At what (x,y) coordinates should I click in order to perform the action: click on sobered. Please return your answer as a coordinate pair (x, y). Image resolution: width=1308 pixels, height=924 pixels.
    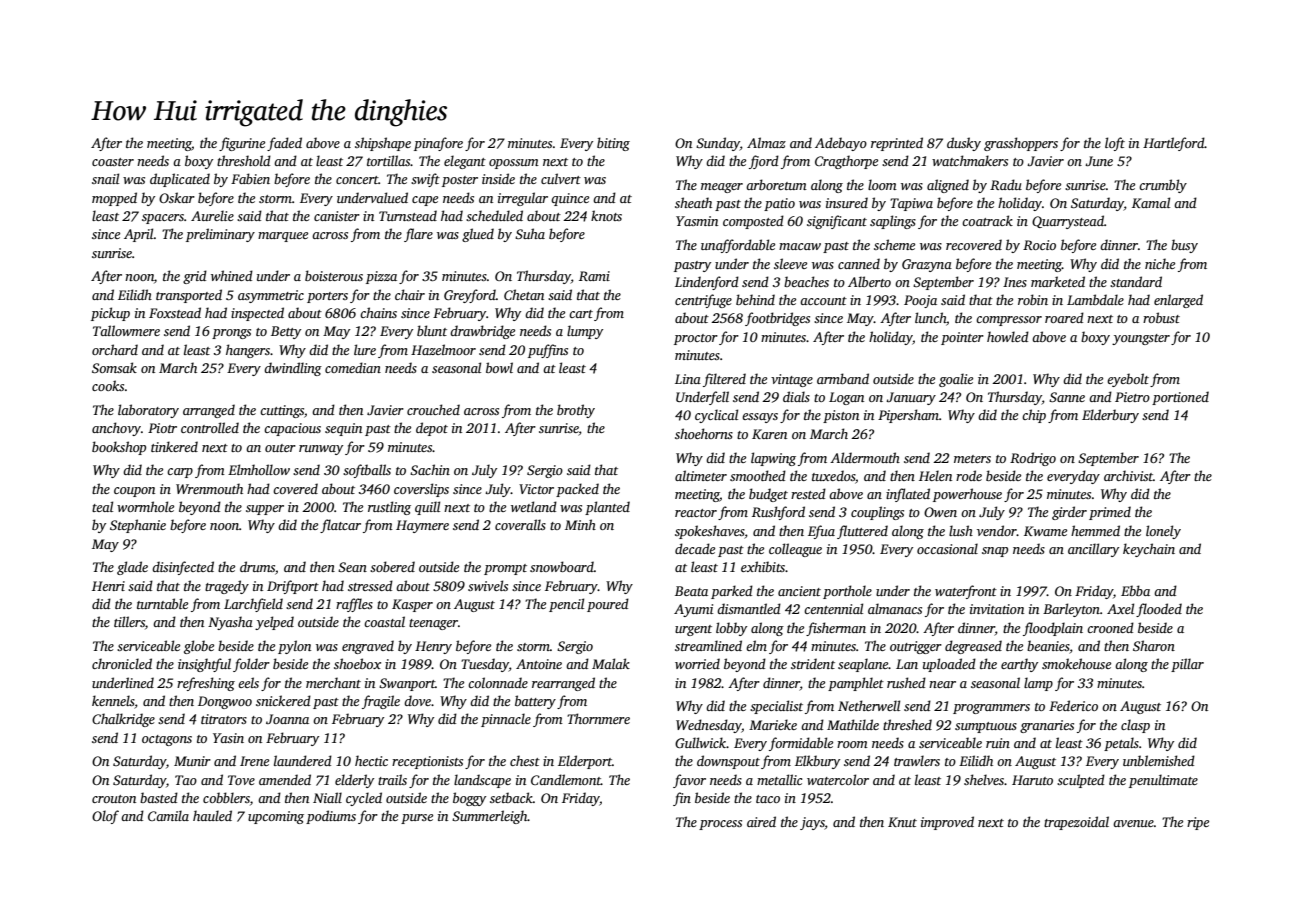
    Looking at the image, I should click on (392, 566).
